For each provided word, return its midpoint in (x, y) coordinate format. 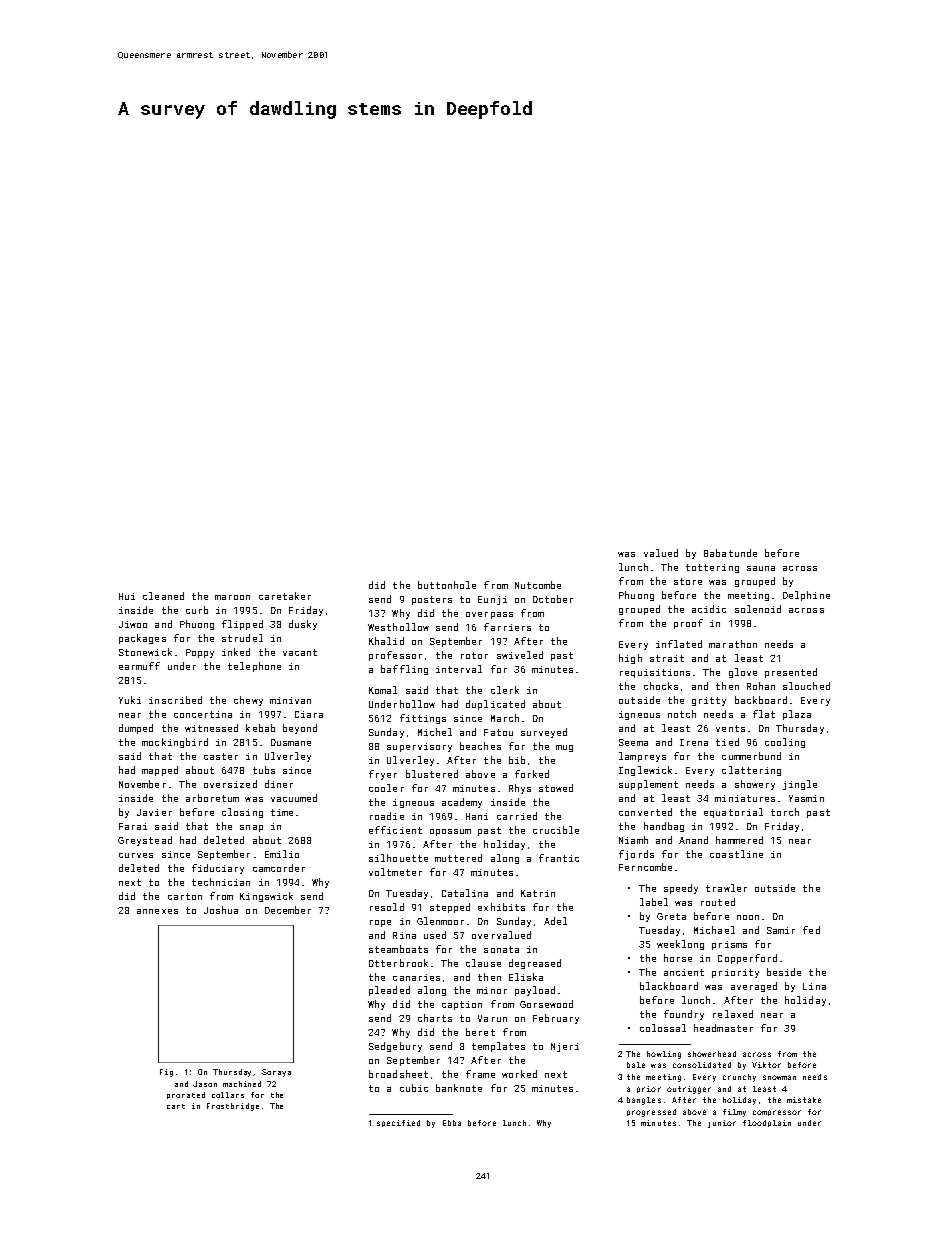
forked (532, 774)
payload (535, 991)
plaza (797, 715)
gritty (709, 701)
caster (221, 756)
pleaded (389, 991)
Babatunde (730, 553)
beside (784, 972)
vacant (300, 652)
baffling (404, 670)
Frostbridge (233, 1107)
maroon (232, 597)
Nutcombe (538, 585)
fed (811, 930)
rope (380, 923)
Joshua (221, 910)
